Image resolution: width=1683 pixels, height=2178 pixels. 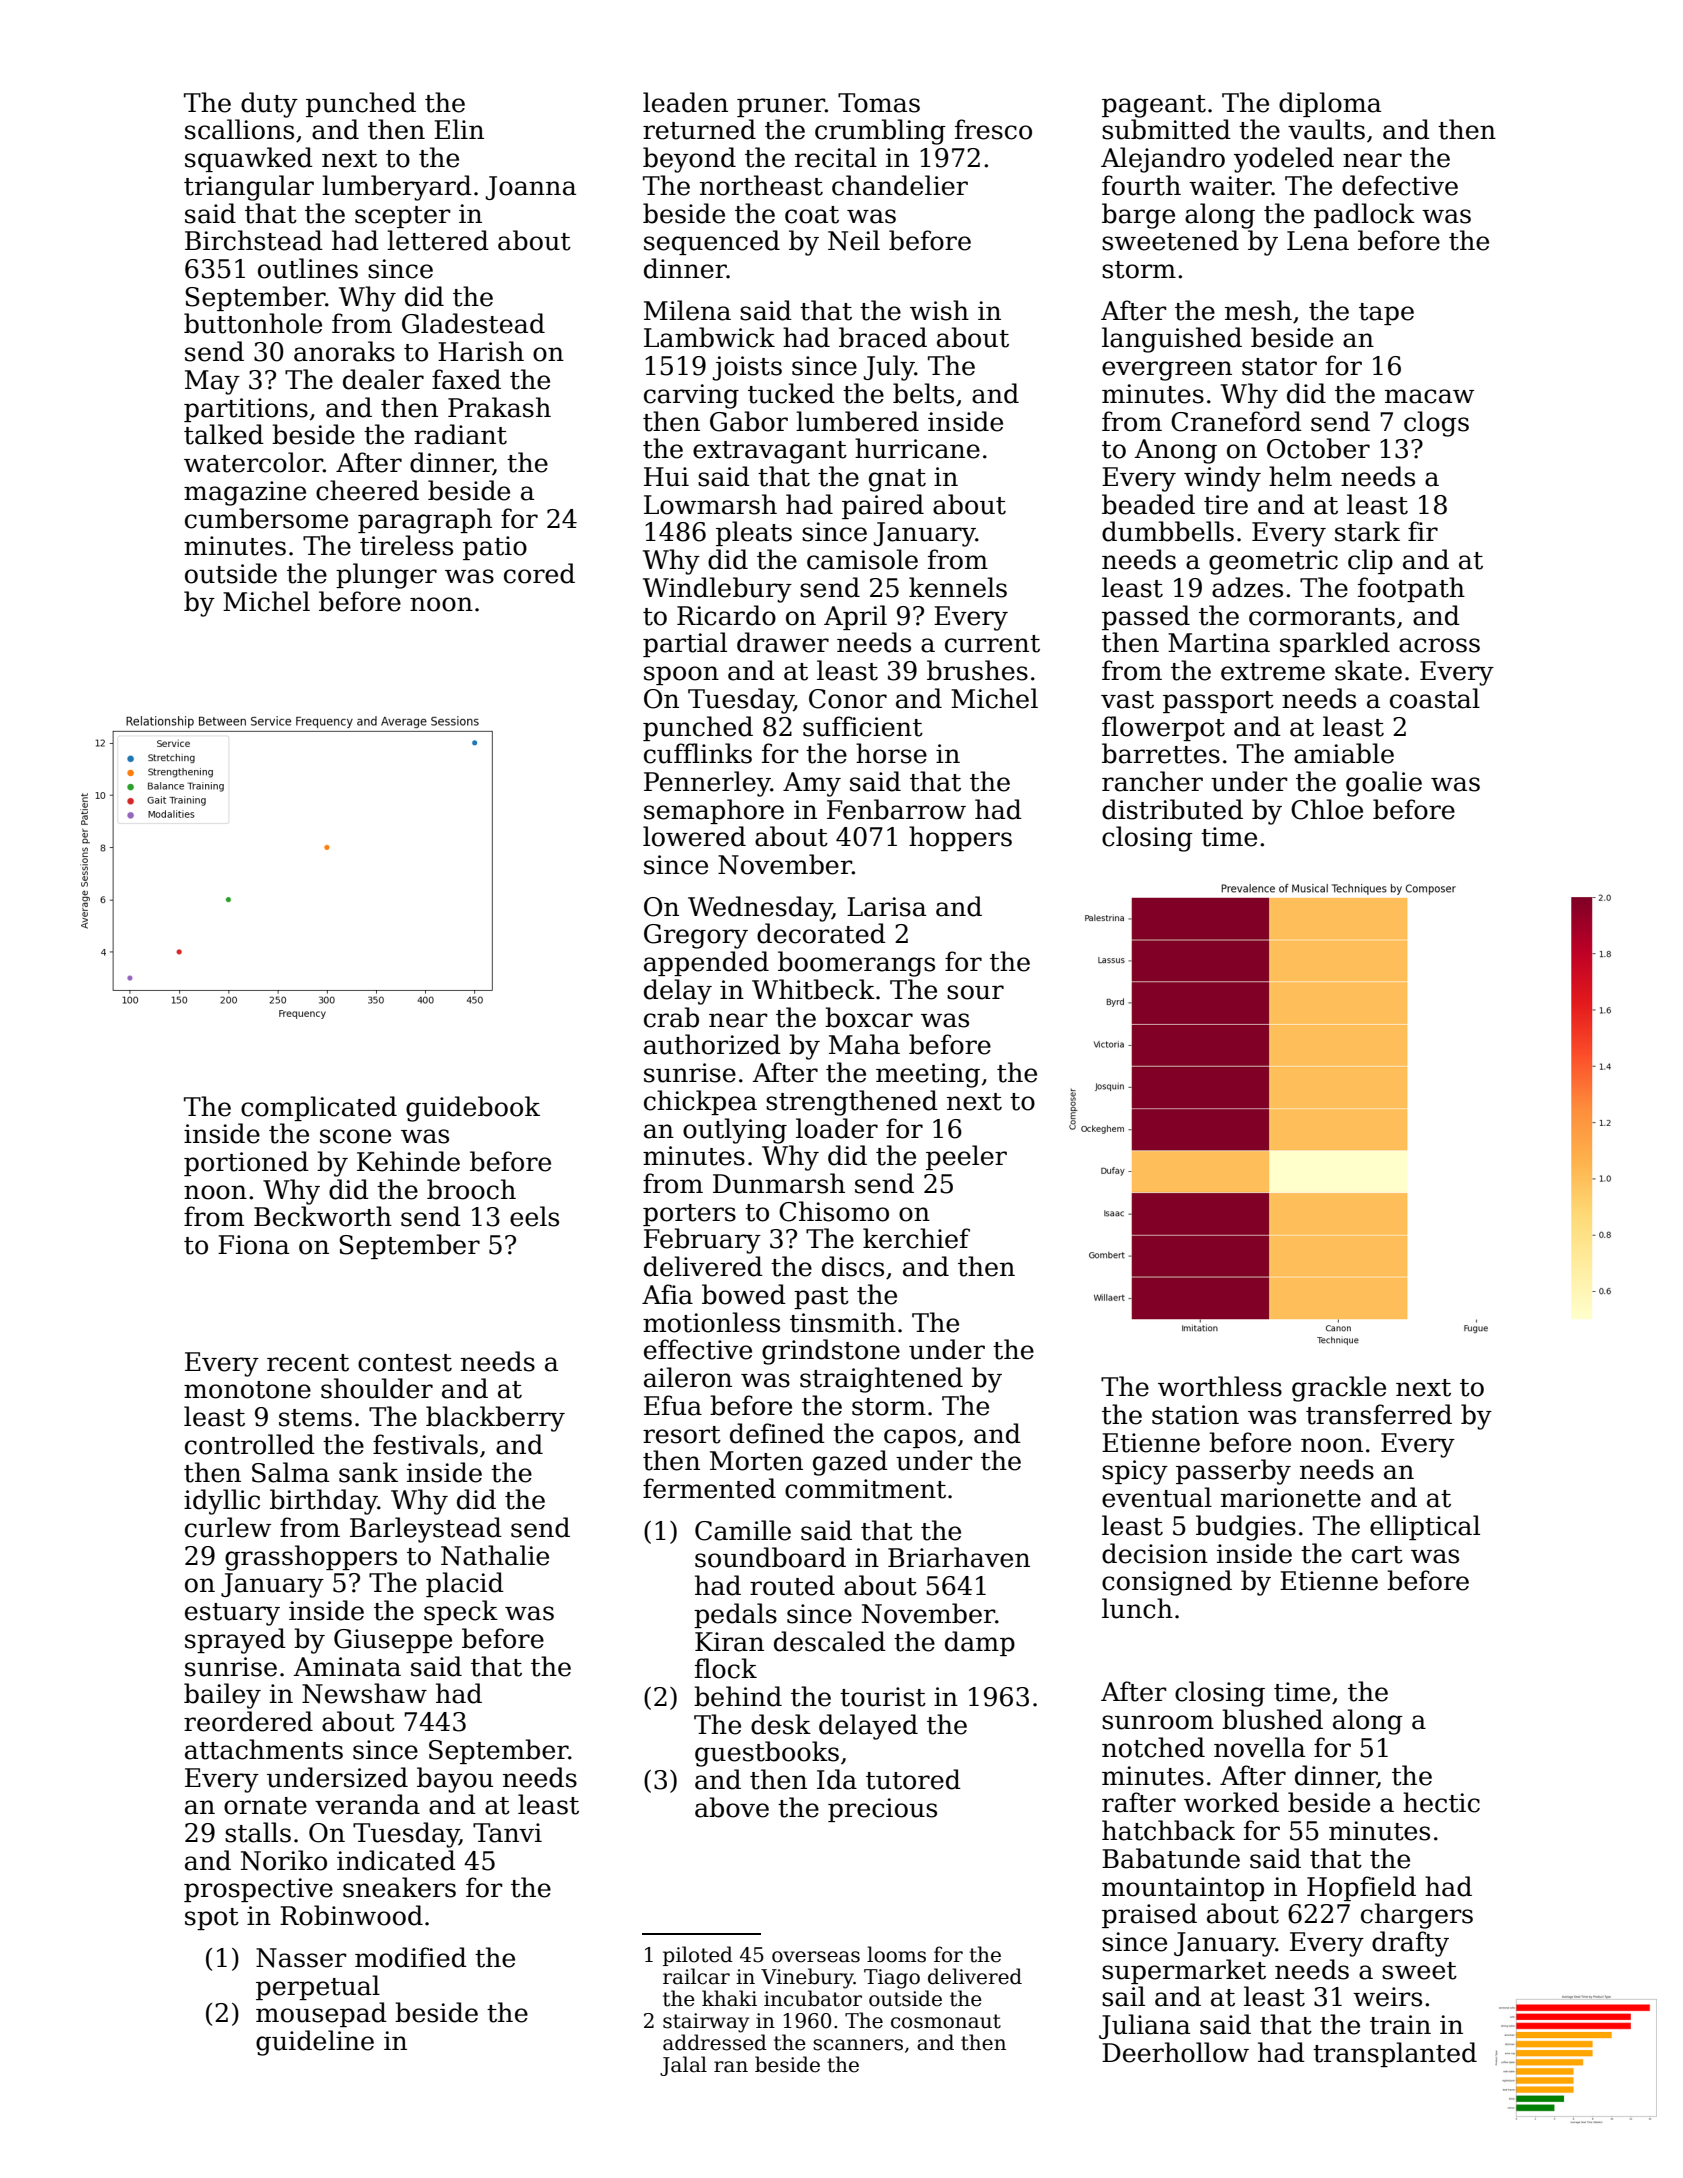 What do you see at coordinates (683, 2066) in the page?
I see `Jalal` at bounding box center [683, 2066].
